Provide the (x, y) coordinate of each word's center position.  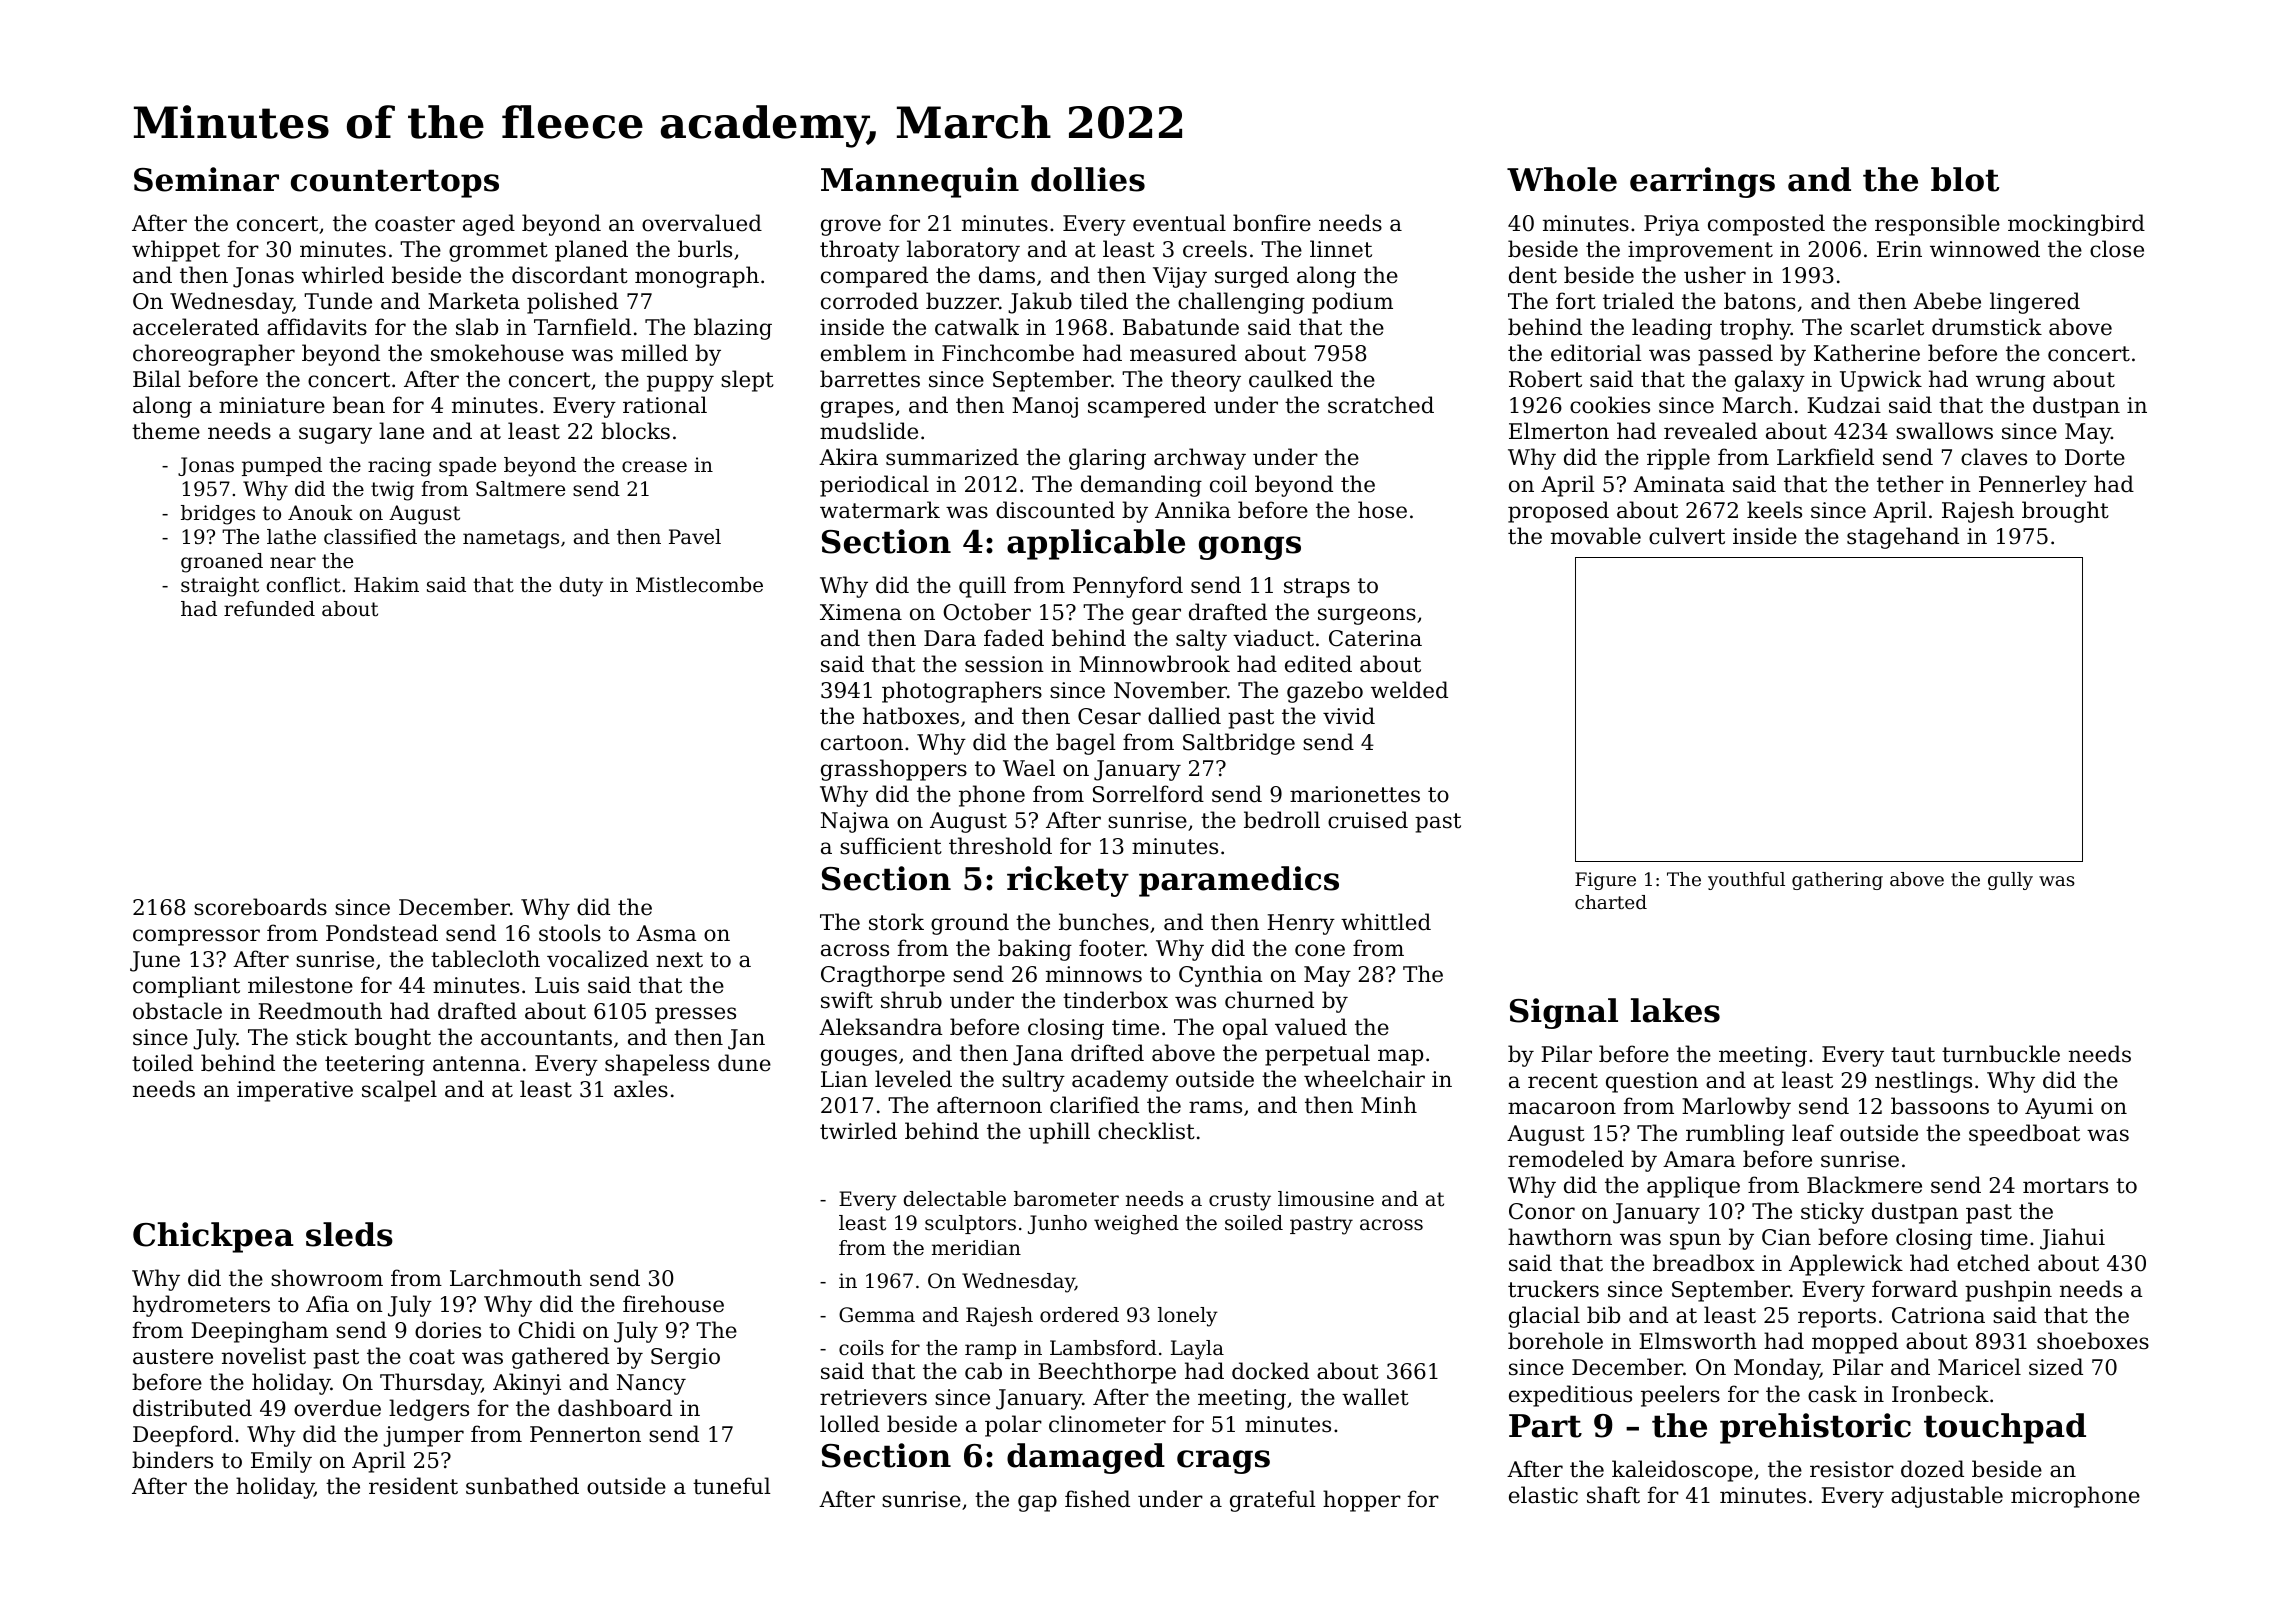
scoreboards (260, 907)
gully (2010, 881)
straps (1317, 588)
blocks (635, 431)
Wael (1029, 768)
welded (1409, 690)
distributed (192, 1408)
